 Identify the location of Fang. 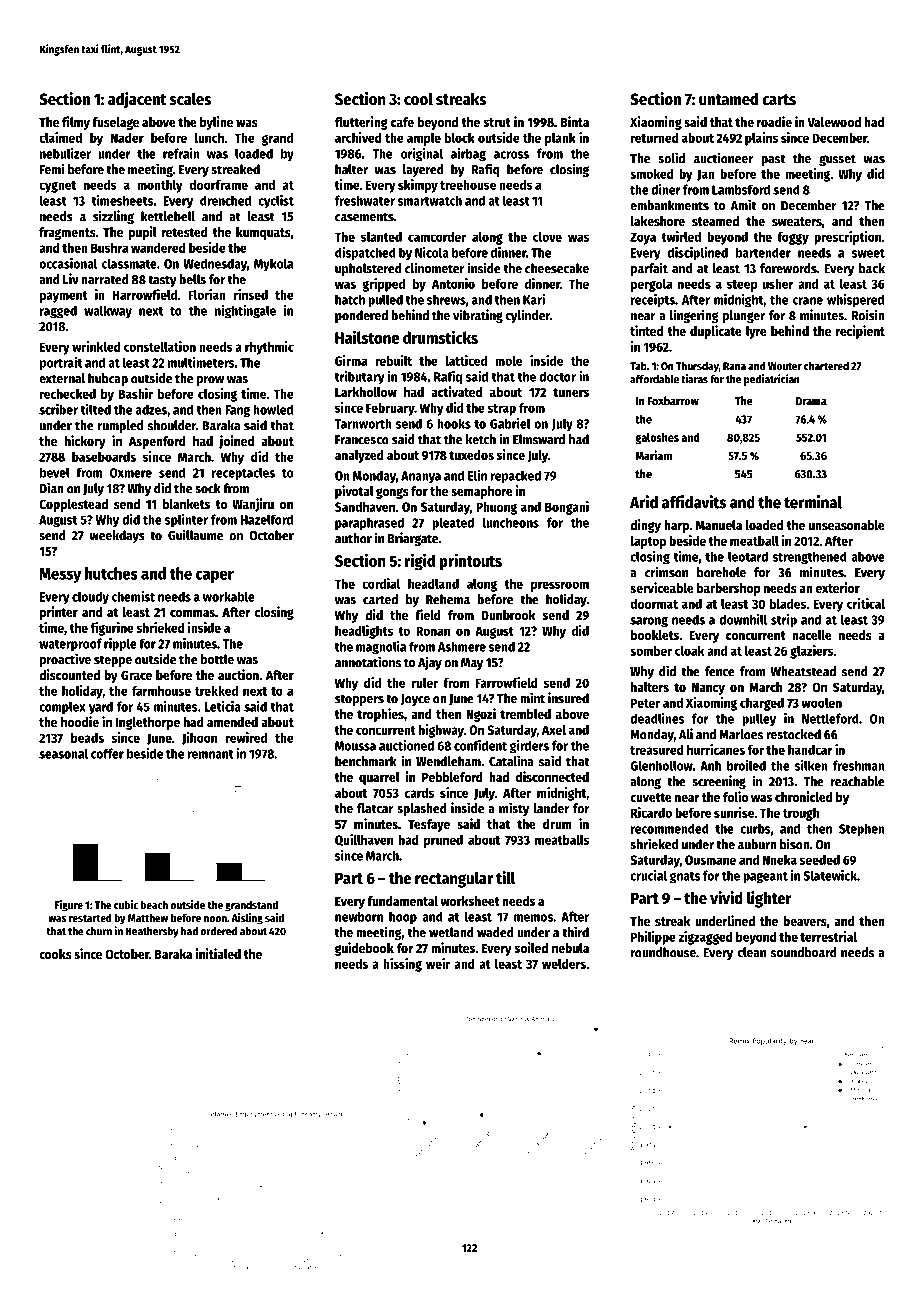
(237, 411).
